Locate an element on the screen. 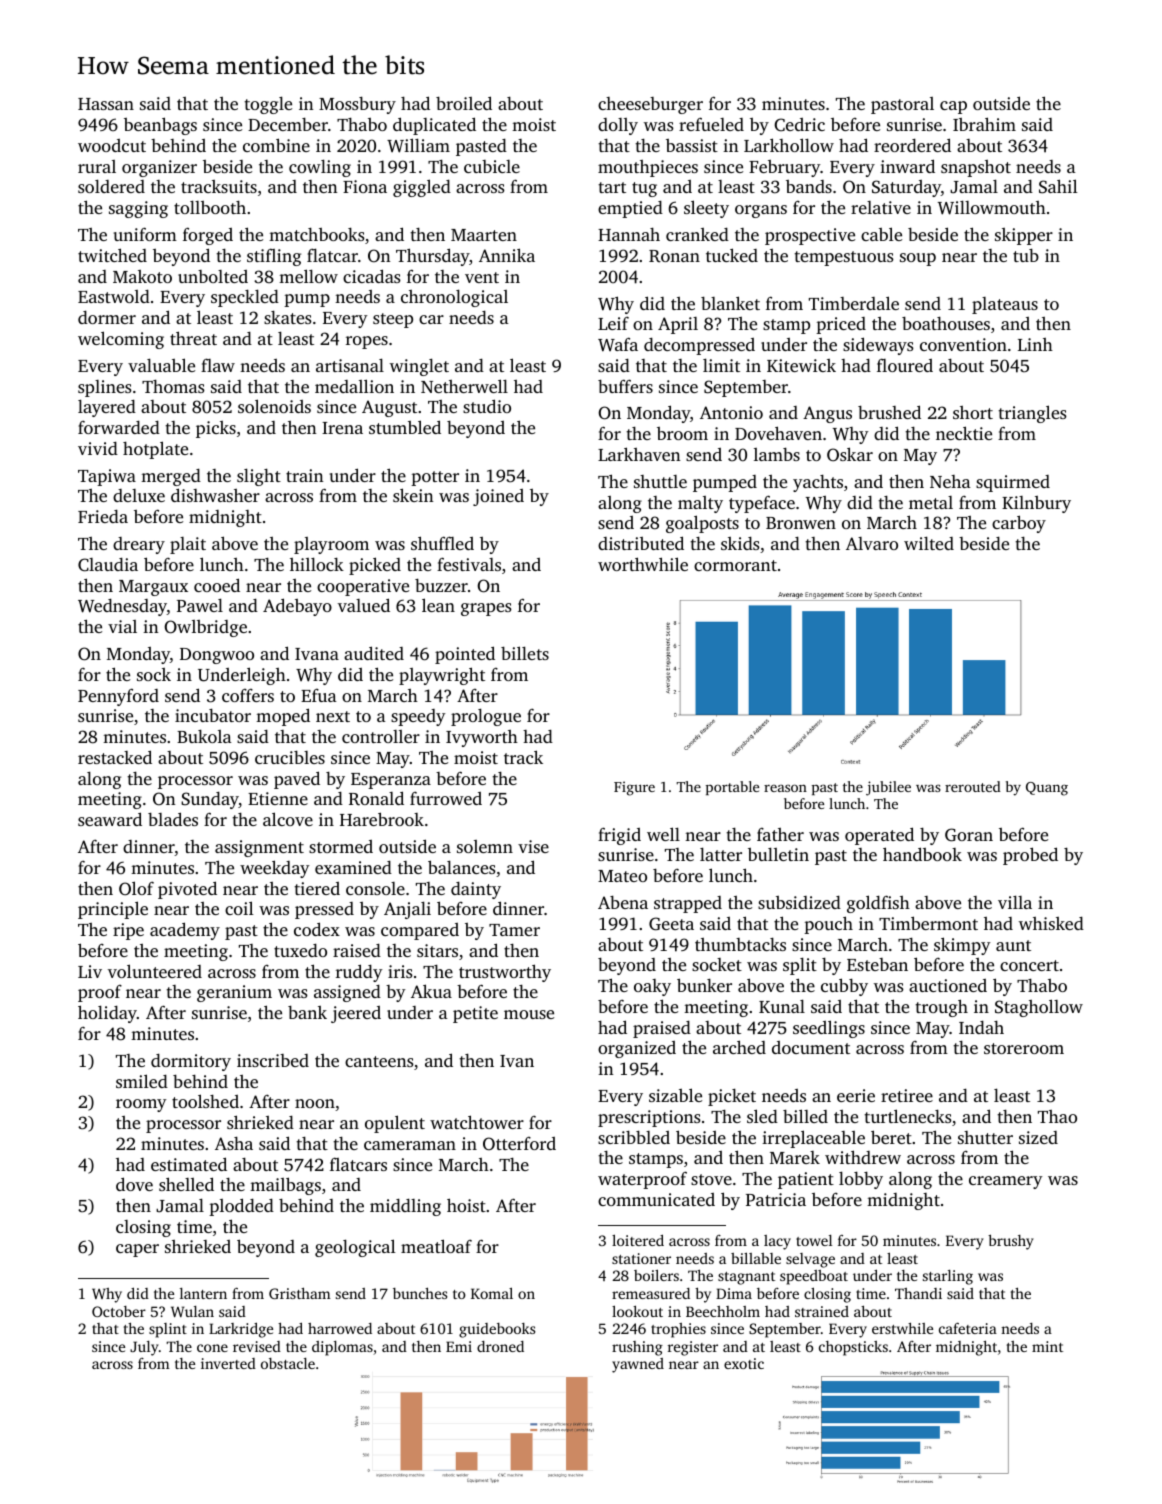 The width and height of the screenshot is (1162, 1504). incubator is located at coordinates (213, 715).
